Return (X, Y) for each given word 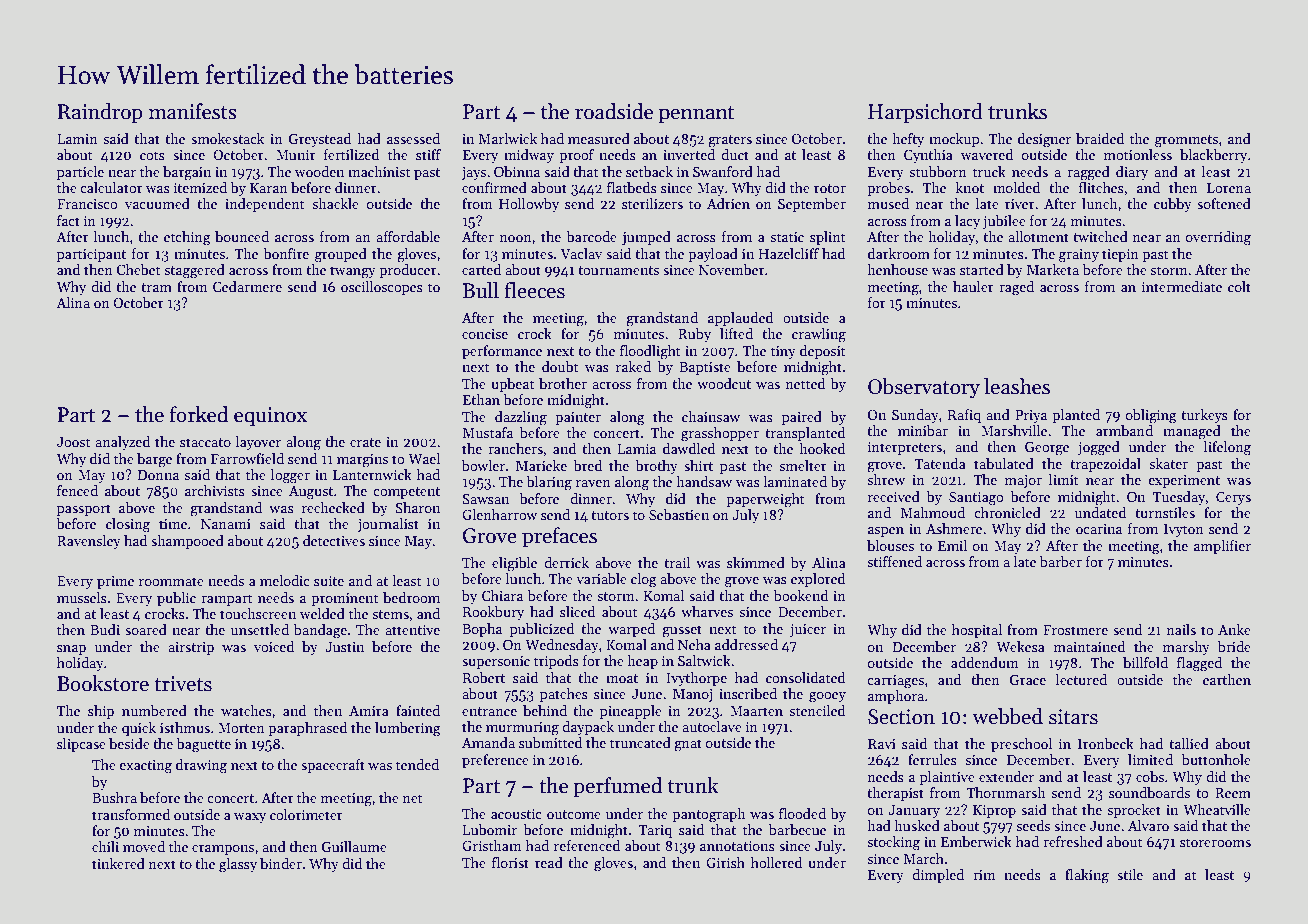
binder (281, 863)
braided (1100, 138)
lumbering (408, 729)
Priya (1031, 416)
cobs (1150, 776)
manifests (193, 111)
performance (502, 352)
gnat (688, 745)
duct (735, 154)
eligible (514, 564)
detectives (334, 540)
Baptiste (705, 368)
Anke (1234, 629)
